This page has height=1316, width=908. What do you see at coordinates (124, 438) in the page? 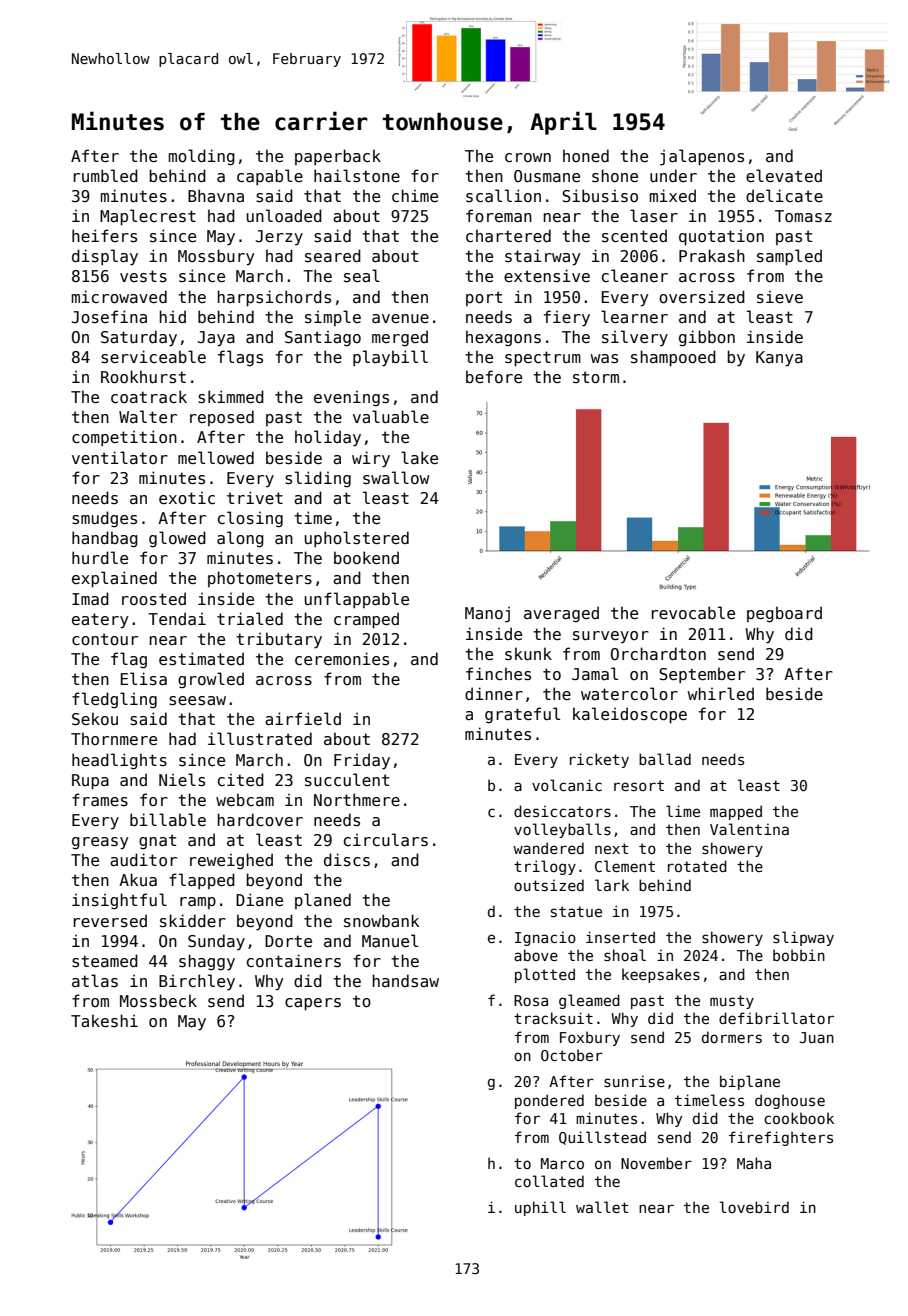
I see `competition` at bounding box center [124, 438].
